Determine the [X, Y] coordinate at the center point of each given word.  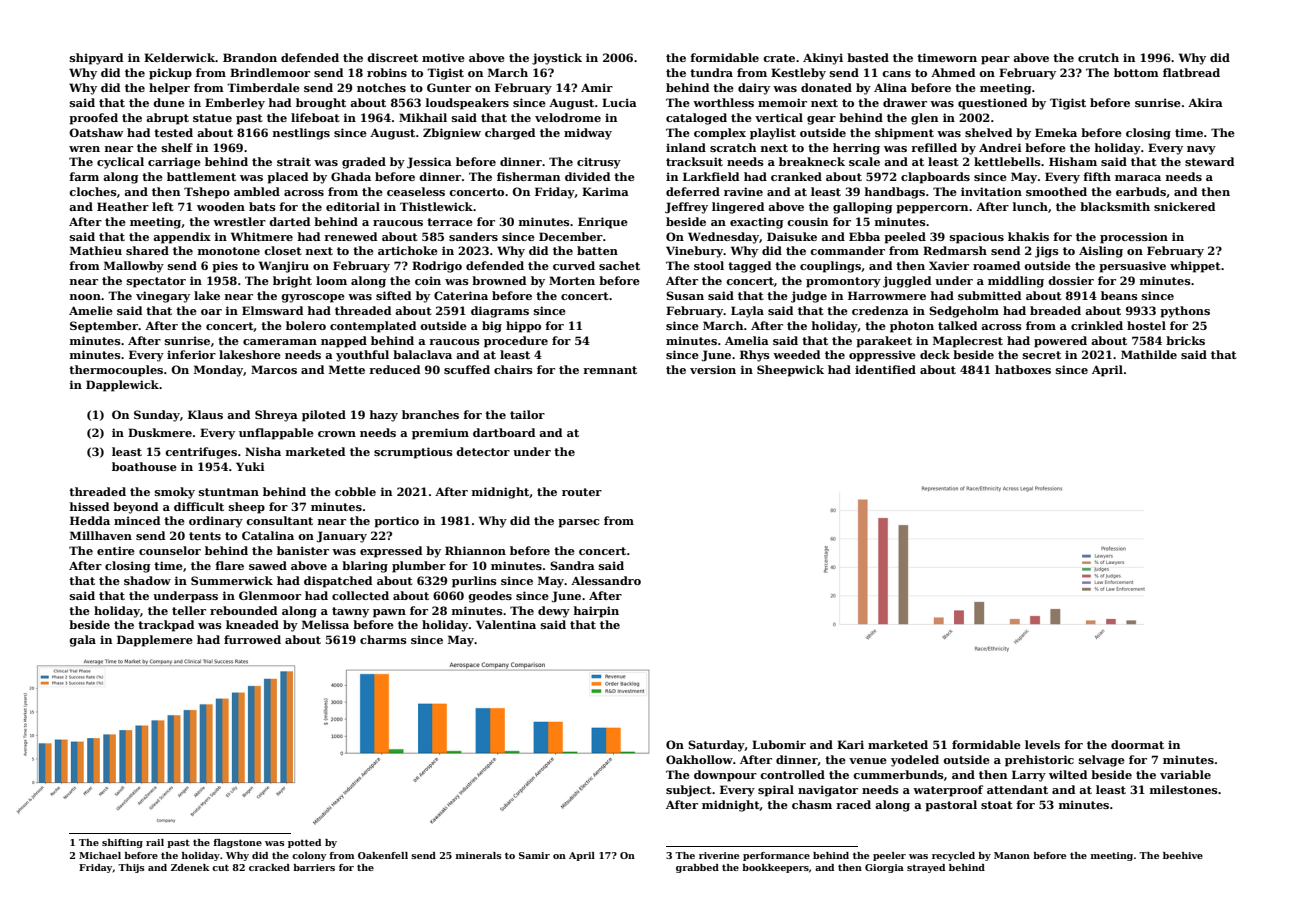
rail [155, 842]
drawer [905, 102]
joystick [557, 59]
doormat [1137, 744]
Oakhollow [699, 759]
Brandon [250, 57]
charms [383, 639]
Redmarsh [955, 250]
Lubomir [779, 744]
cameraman [280, 342]
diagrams [500, 312]
